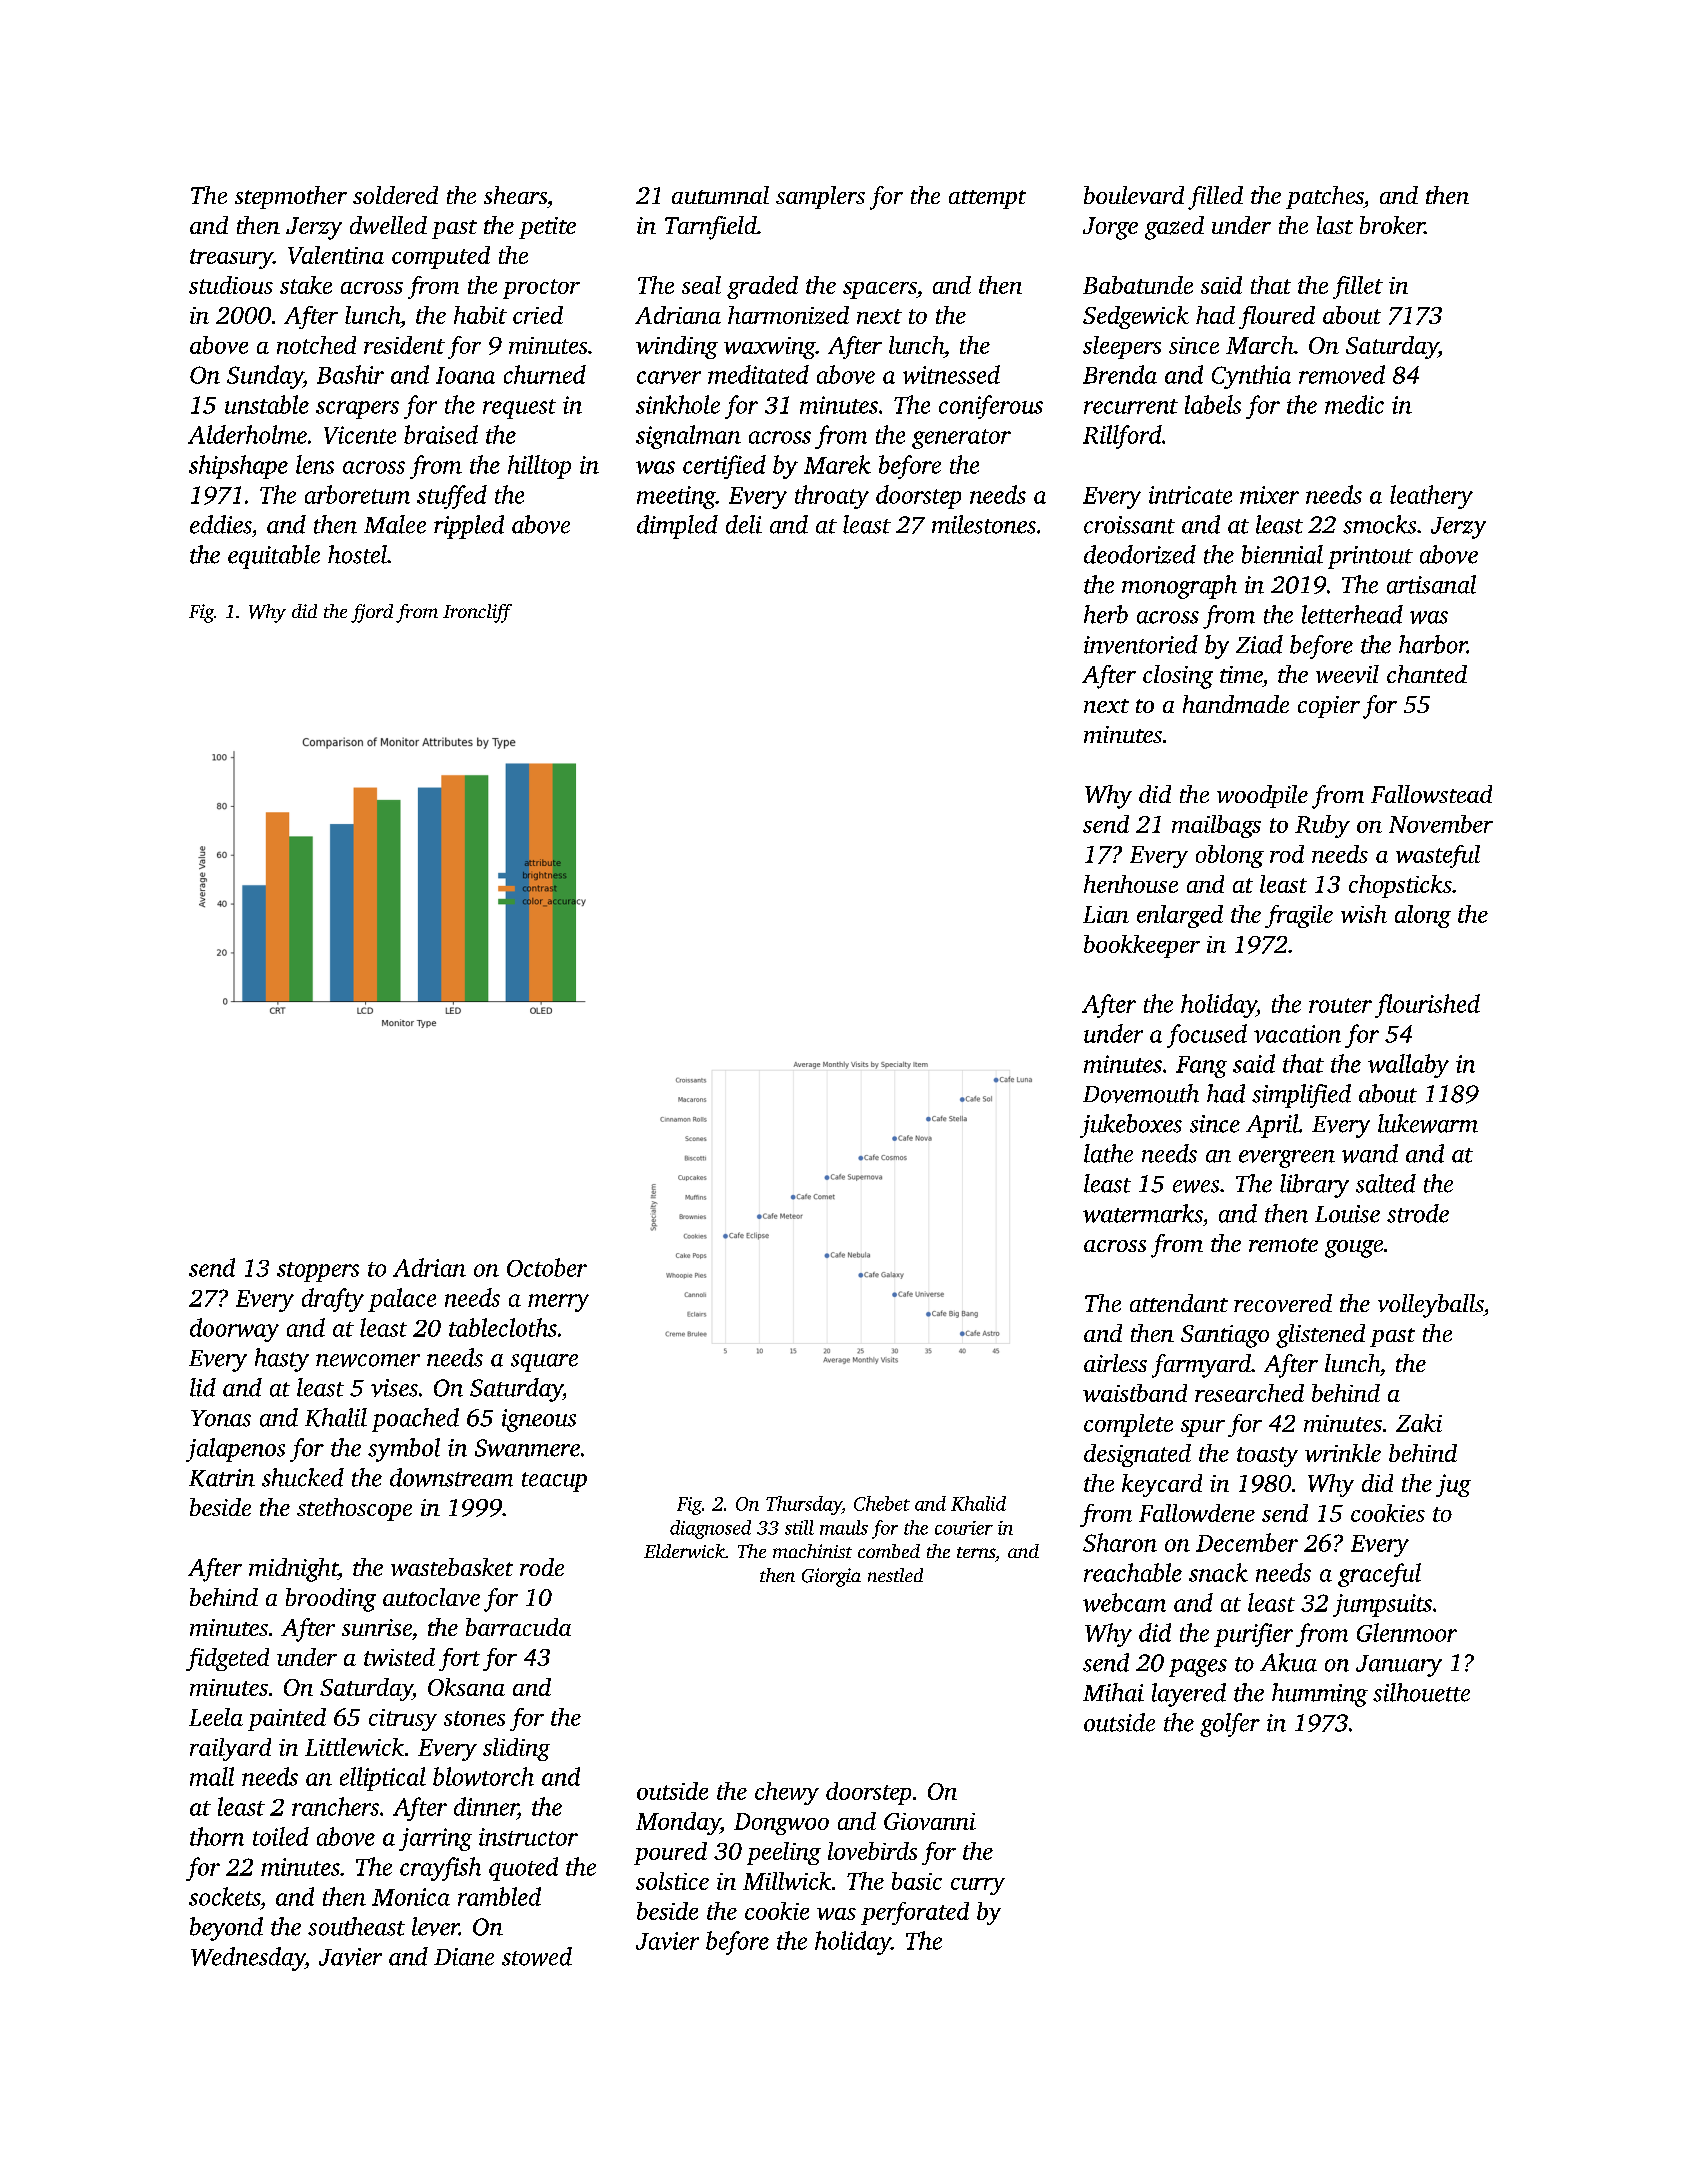 Image resolution: width=1683 pixels, height=2178 pixels. Describe the element at coordinates (1230, 1725) in the screenshot. I see `golfer` at that location.
